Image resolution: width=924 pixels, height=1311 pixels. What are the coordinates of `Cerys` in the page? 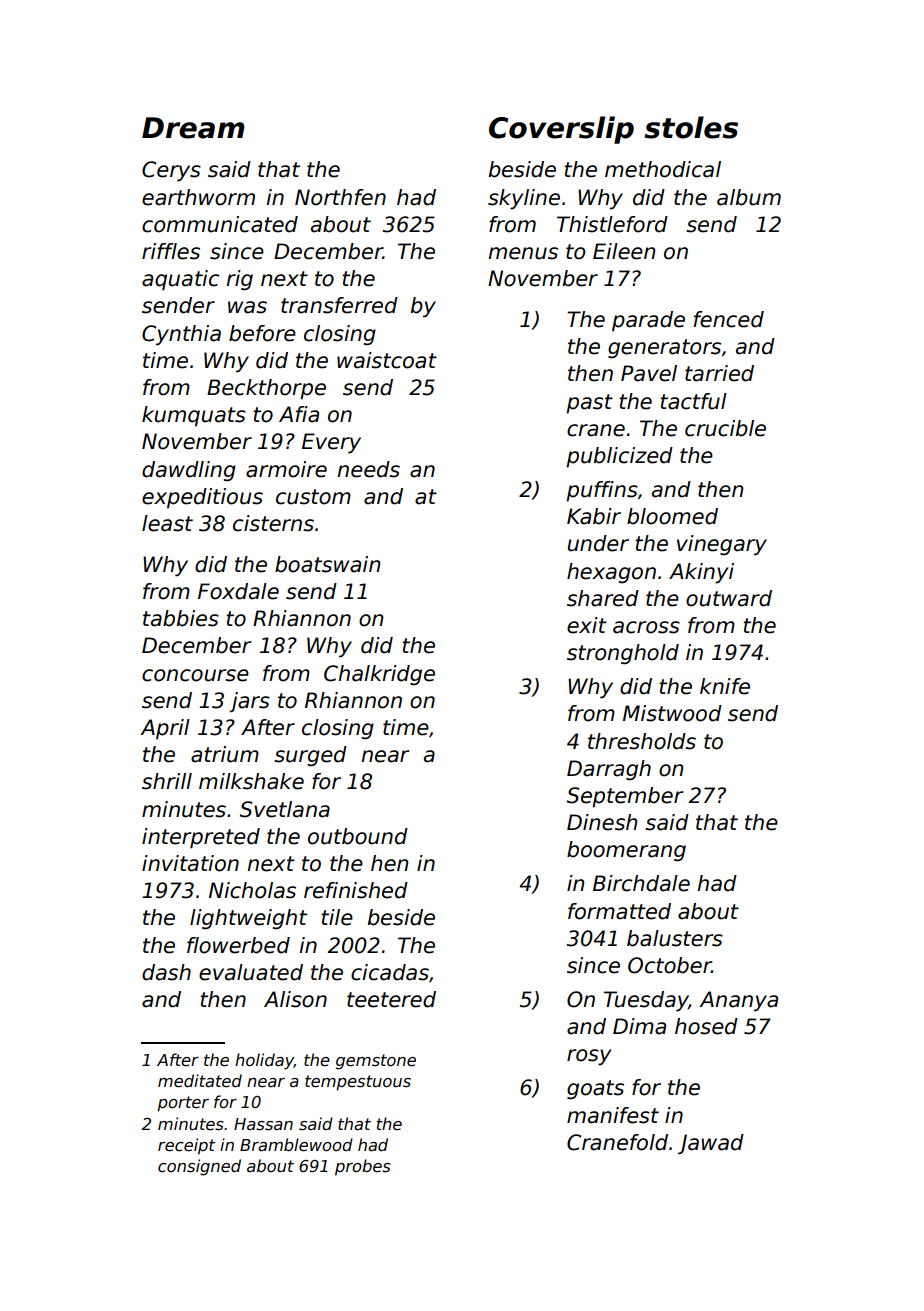 It's located at (171, 171).
